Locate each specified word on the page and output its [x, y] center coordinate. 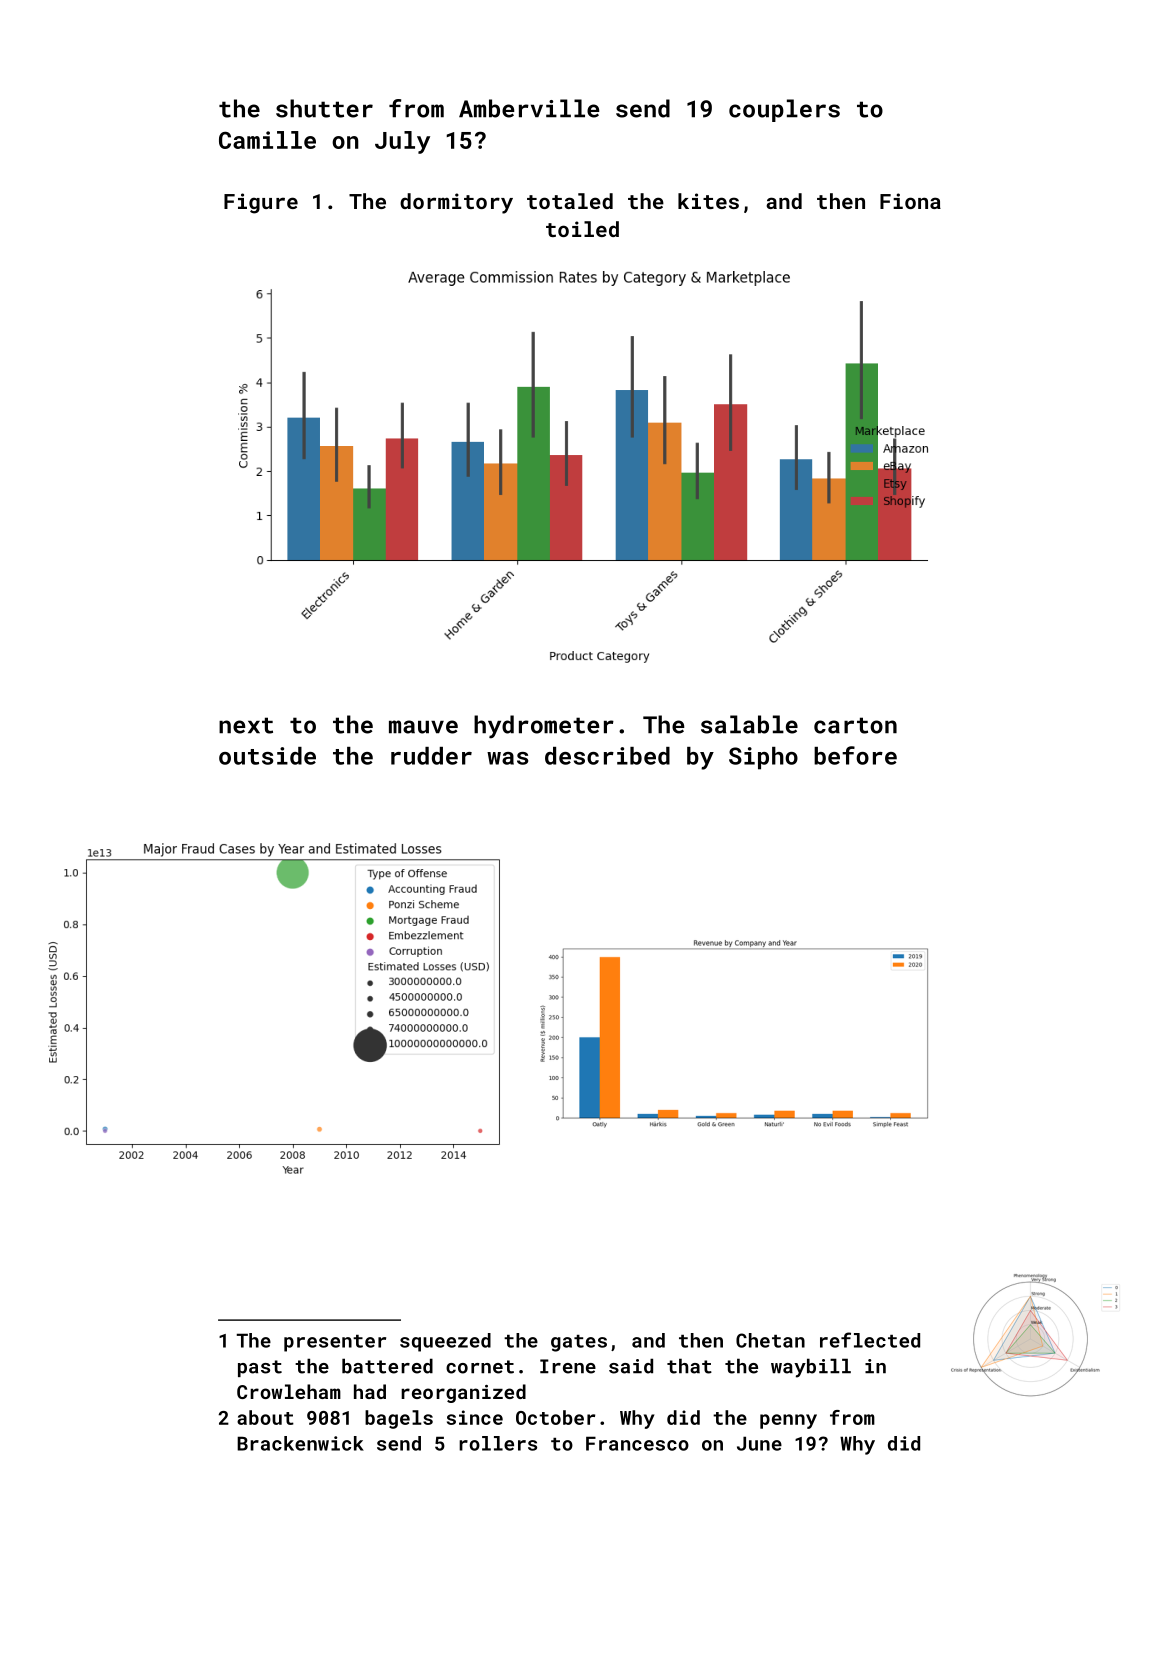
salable [749, 724]
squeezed [445, 1342]
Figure [261, 203]
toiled [582, 229]
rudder [431, 756]
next [246, 725]
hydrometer [544, 727]
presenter [335, 1343]
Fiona [910, 201]
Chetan [770, 1340]
